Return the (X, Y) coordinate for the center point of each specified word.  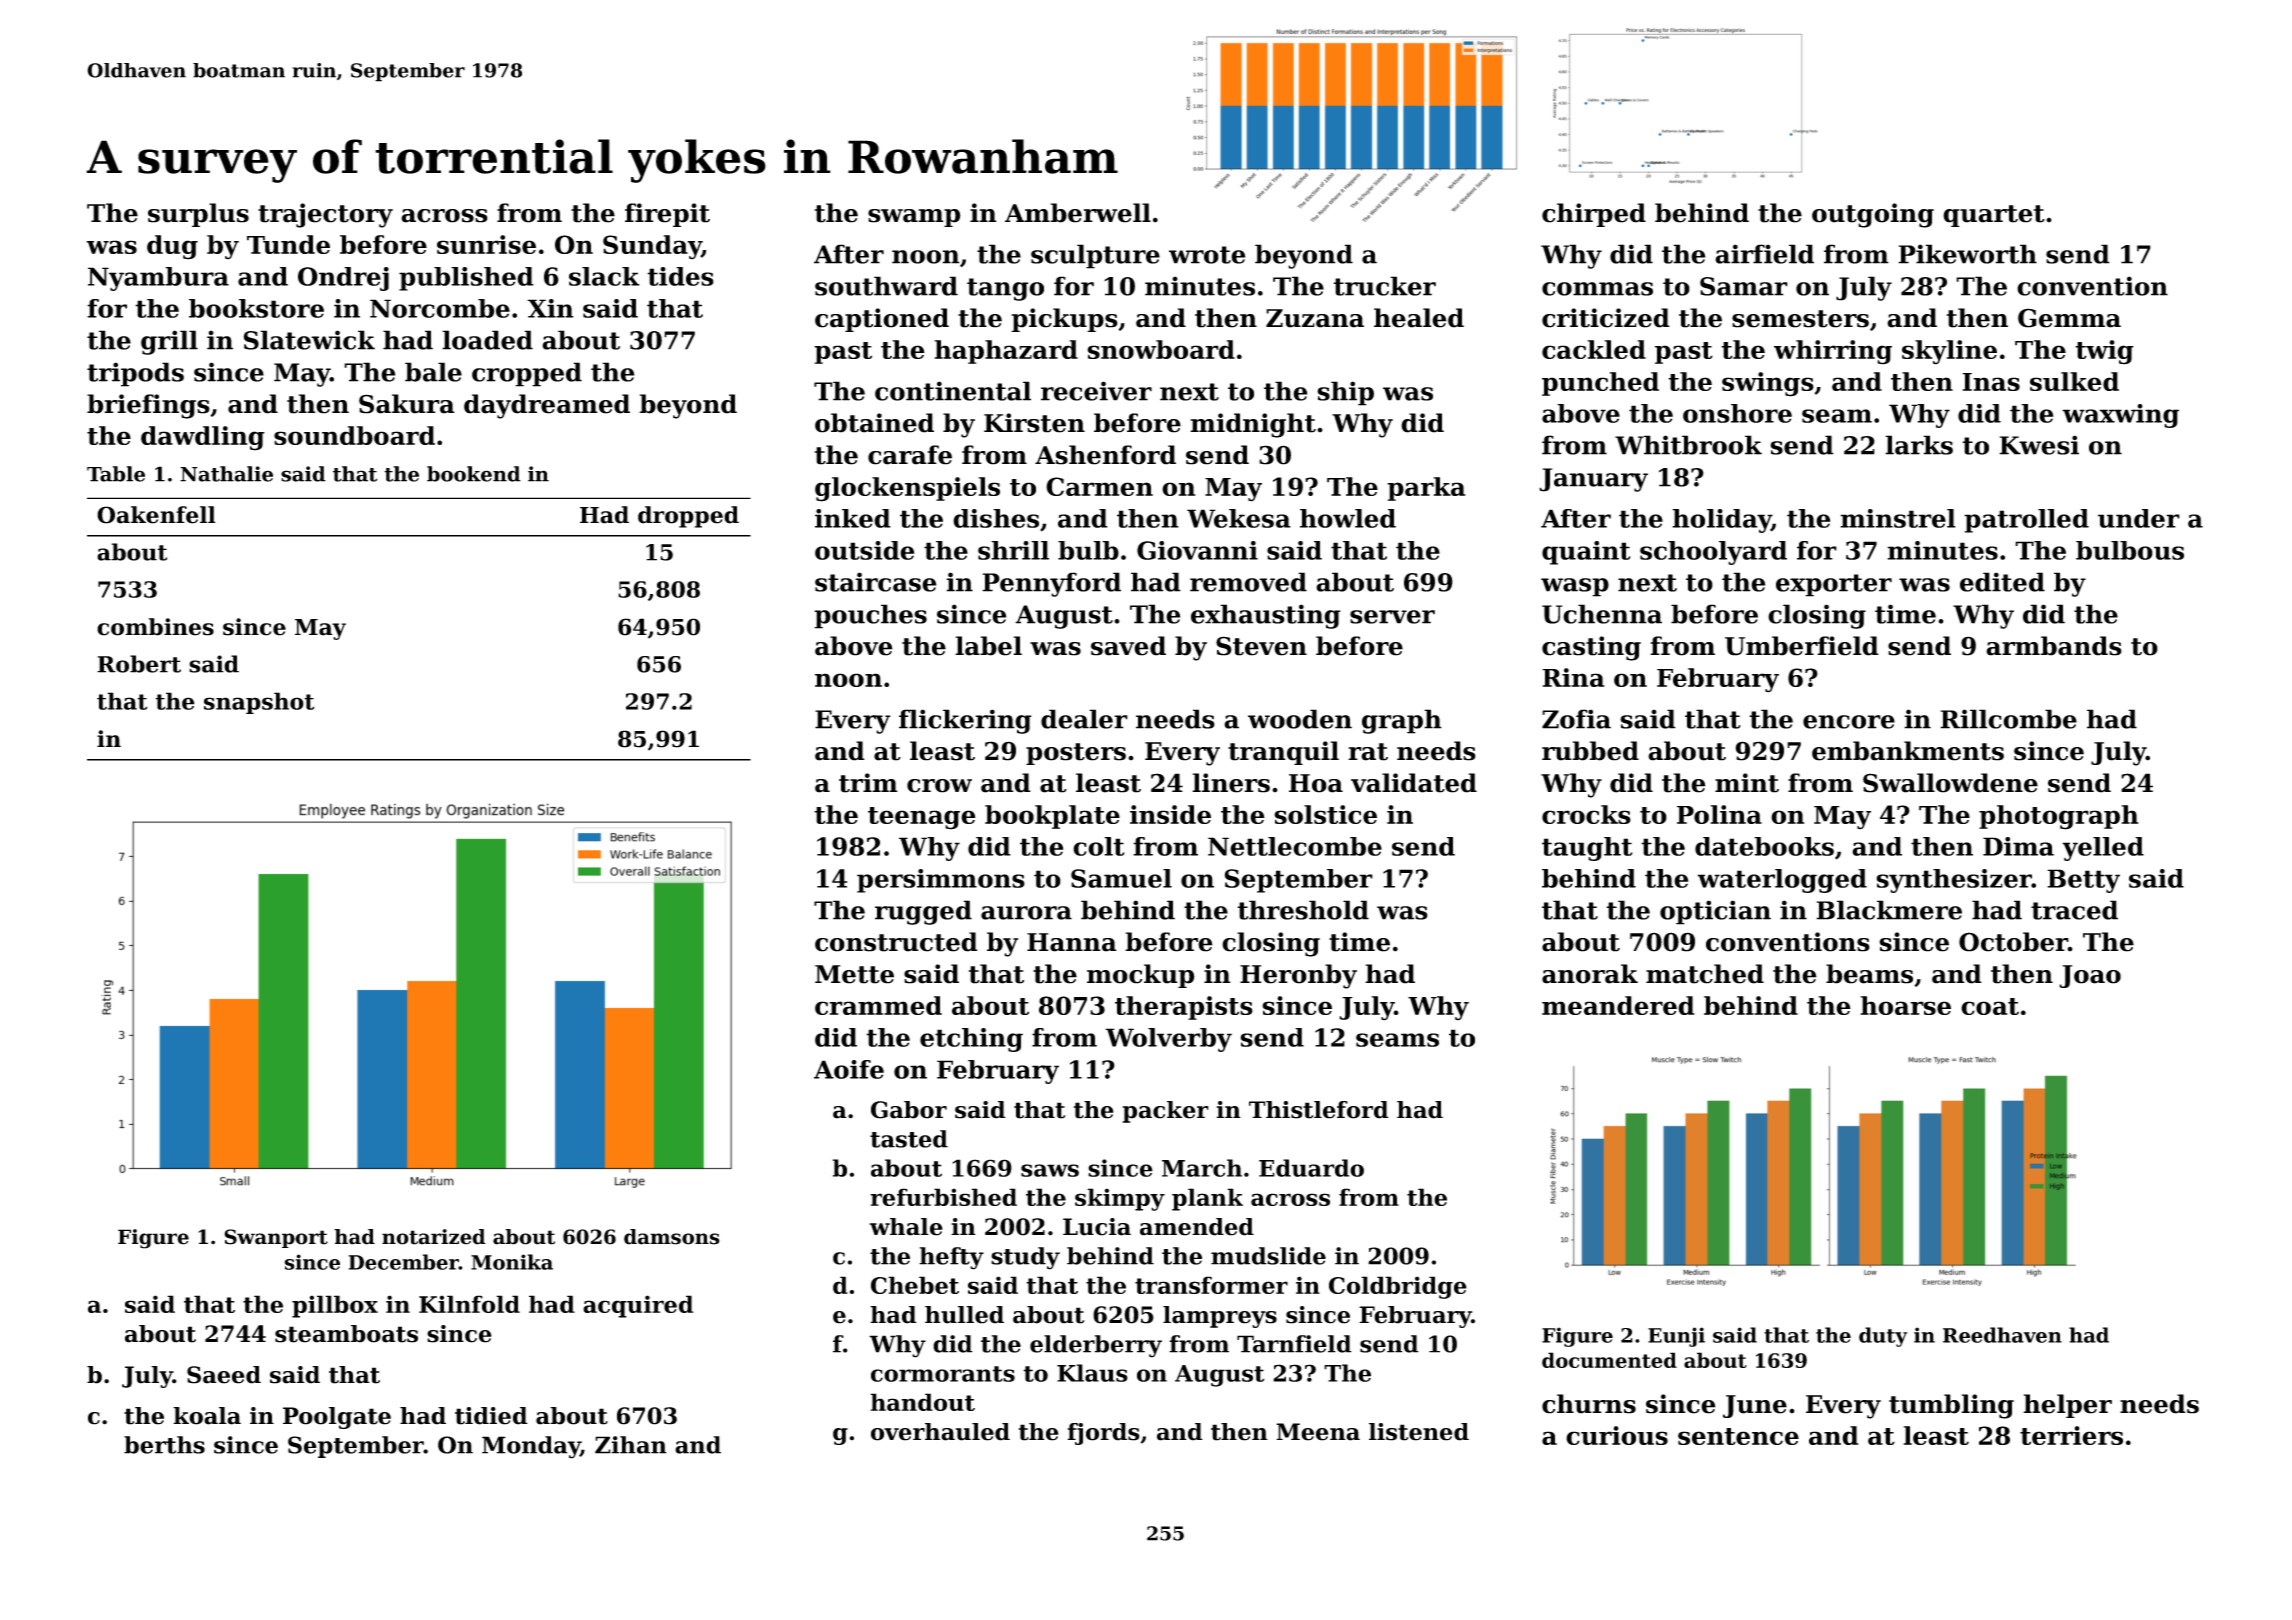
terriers (2071, 1435)
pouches (870, 616)
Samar (1744, 286)
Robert (139, 664)
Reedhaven (2002, 1335)
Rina (1573, 677)
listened (1419, 1432)
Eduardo (1311, 1168)
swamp (914, 218)
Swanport (276, 1238)
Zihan (631, 1445)
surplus (198, 215)
